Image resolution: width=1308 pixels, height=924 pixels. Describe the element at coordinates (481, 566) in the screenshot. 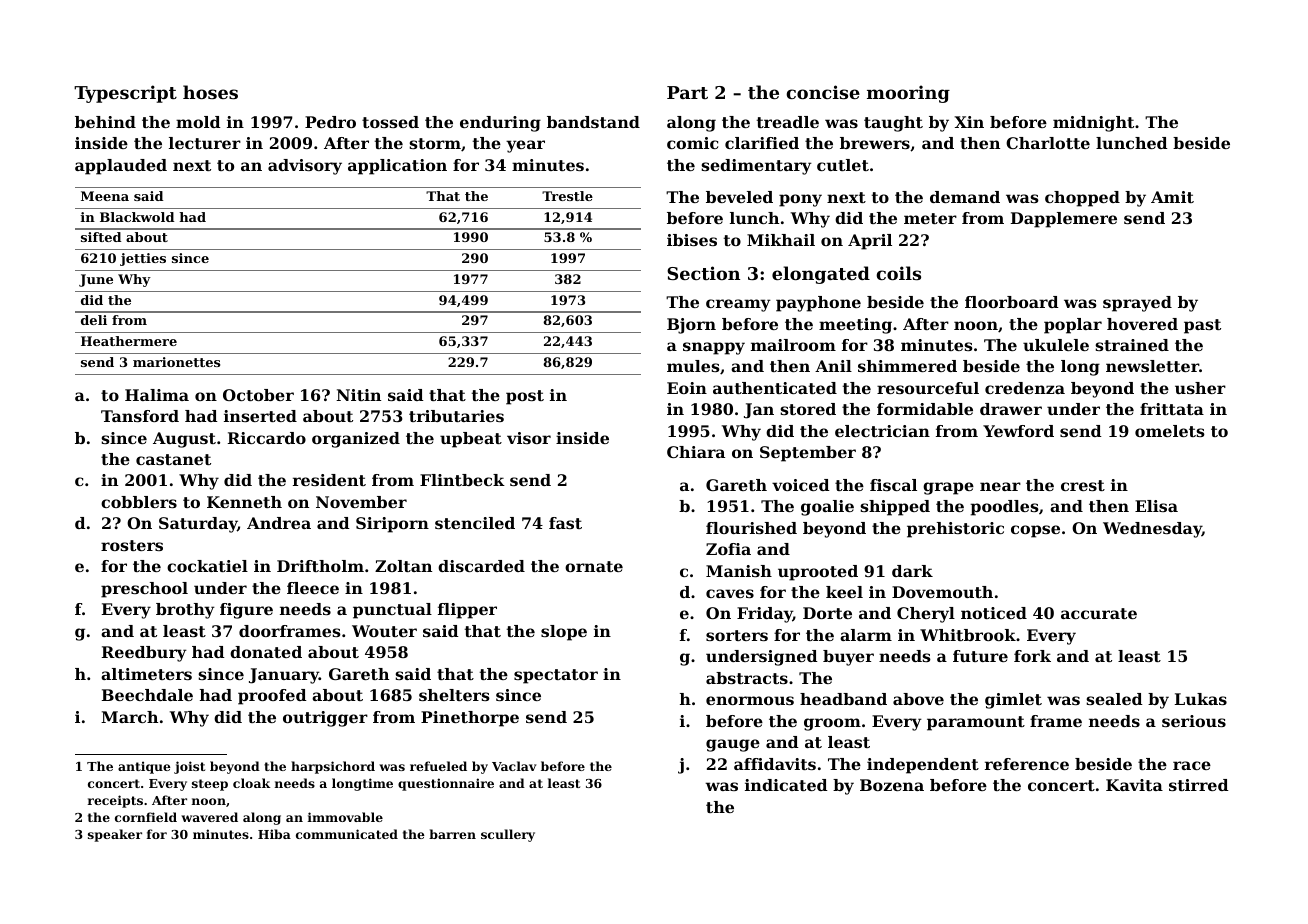

I see `discarded` at that location.
